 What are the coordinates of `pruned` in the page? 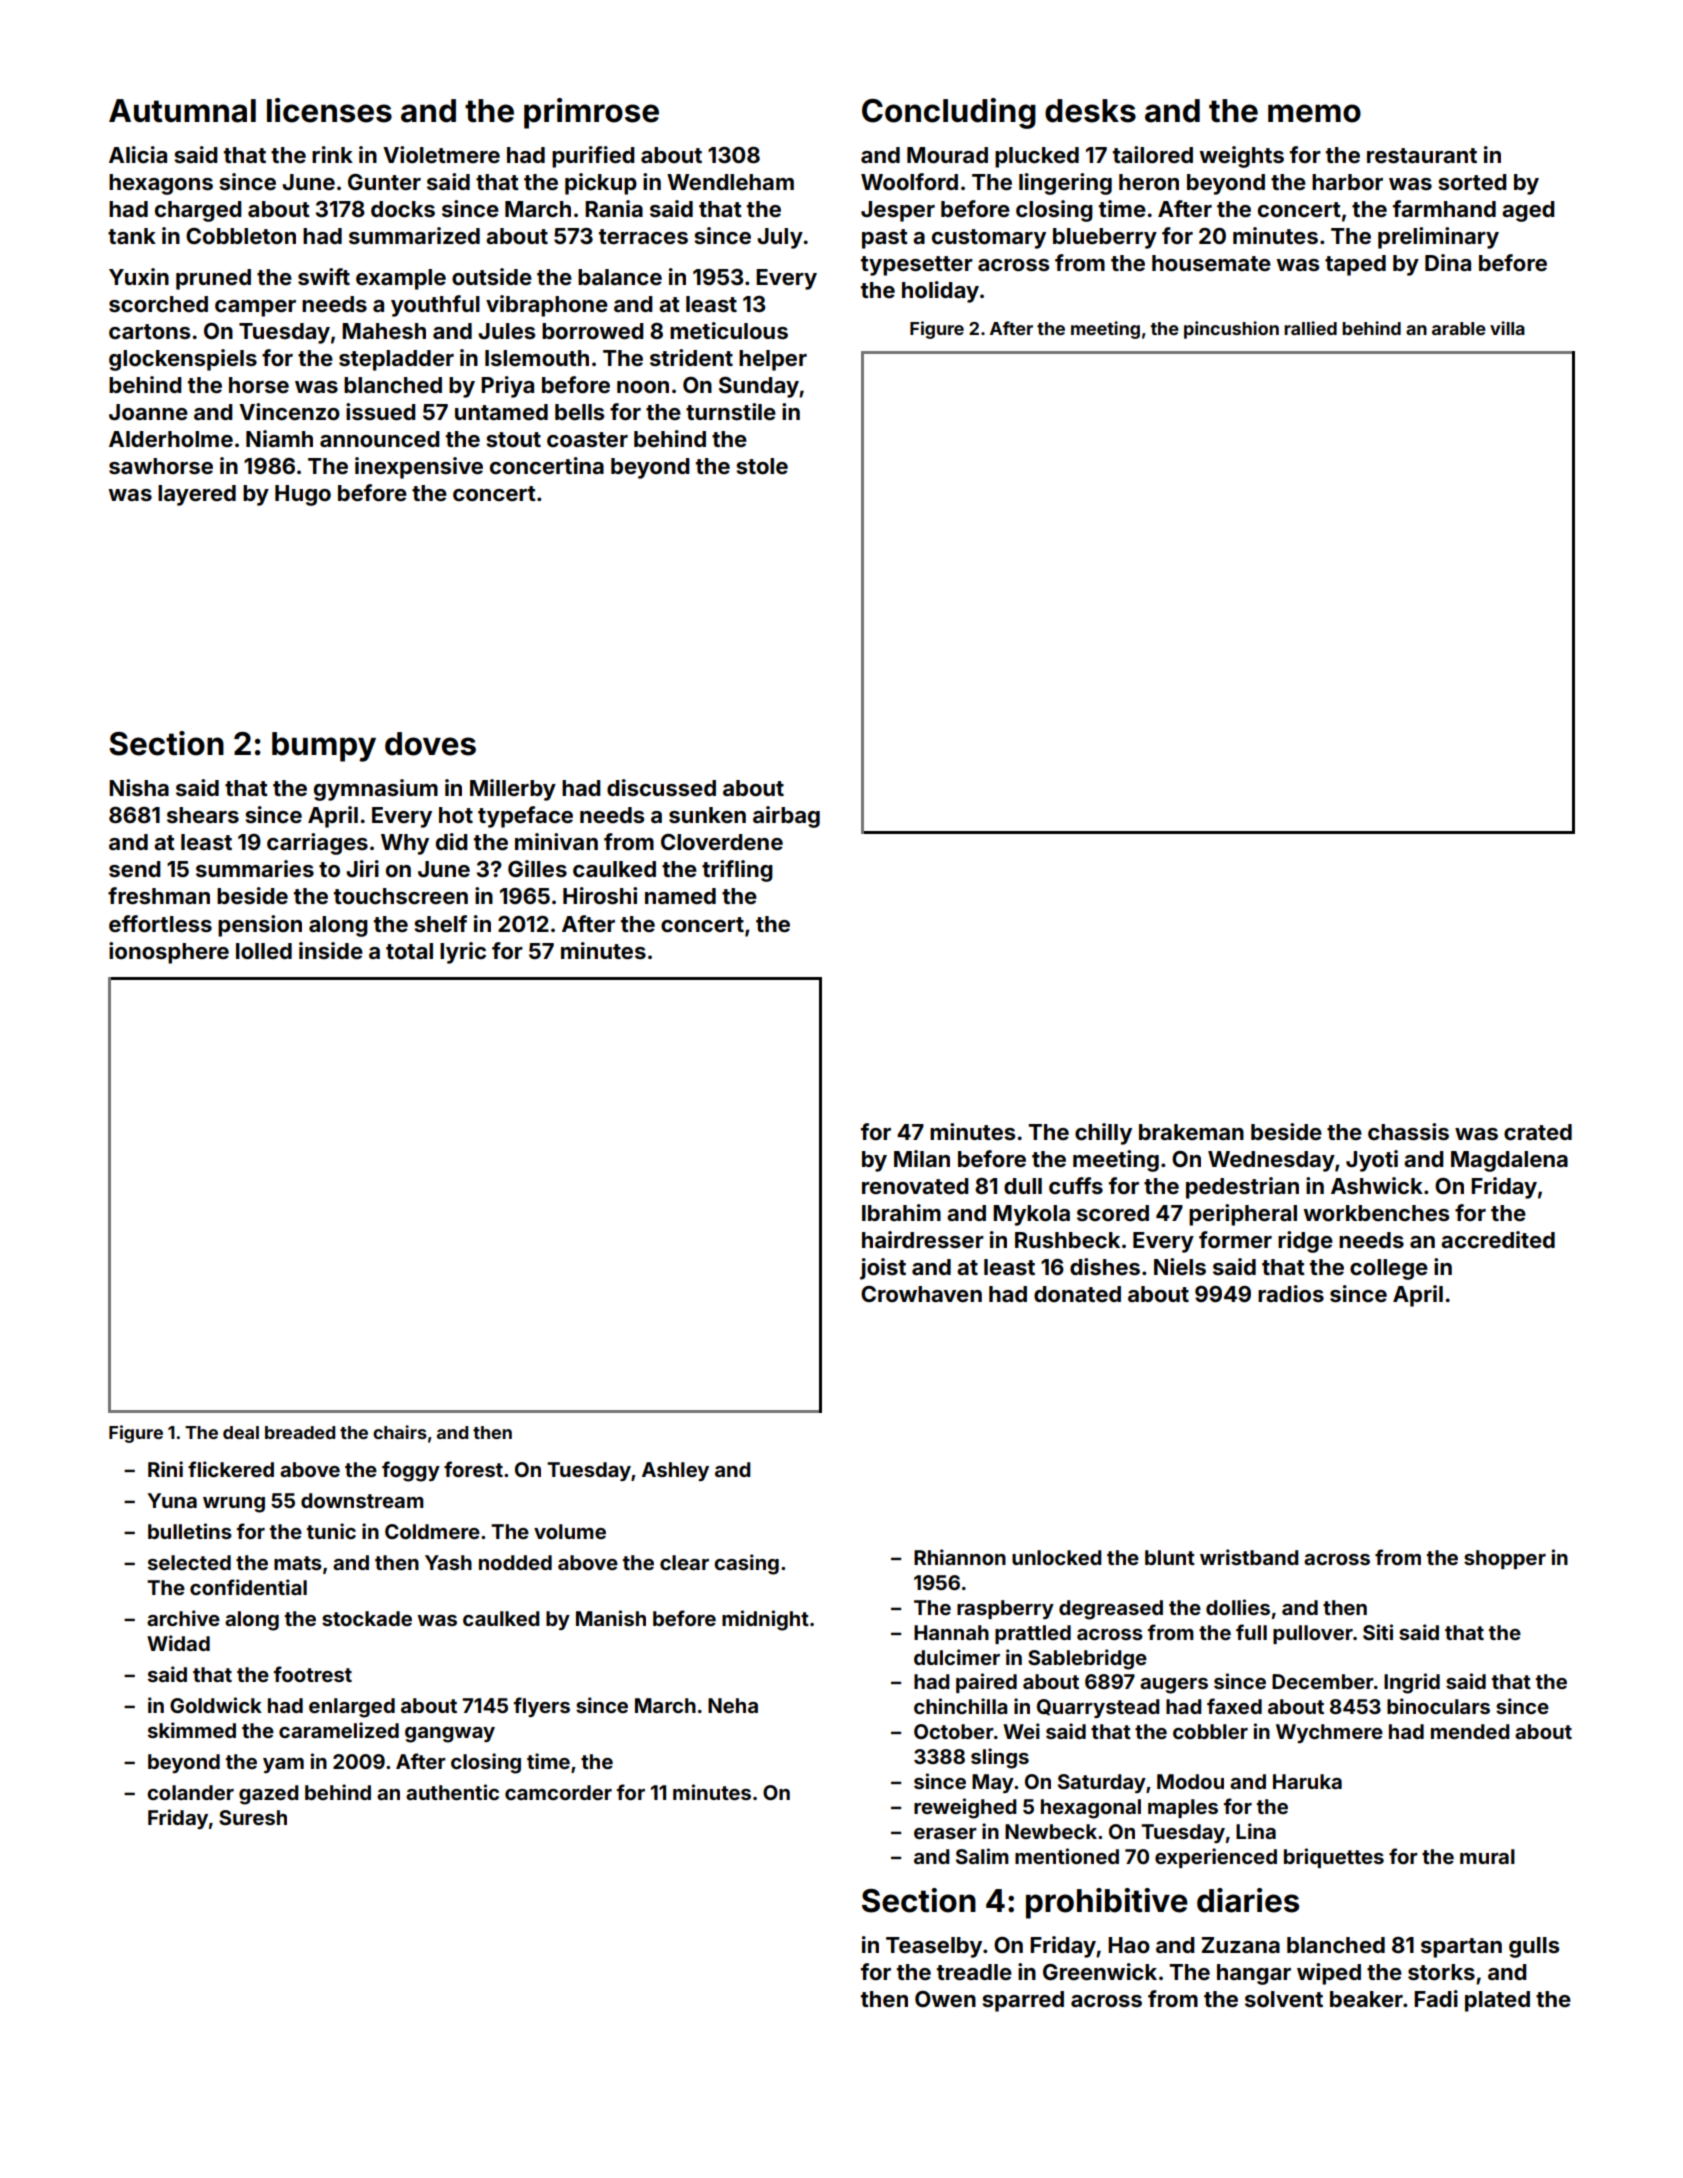 It's located at (213, 279).
